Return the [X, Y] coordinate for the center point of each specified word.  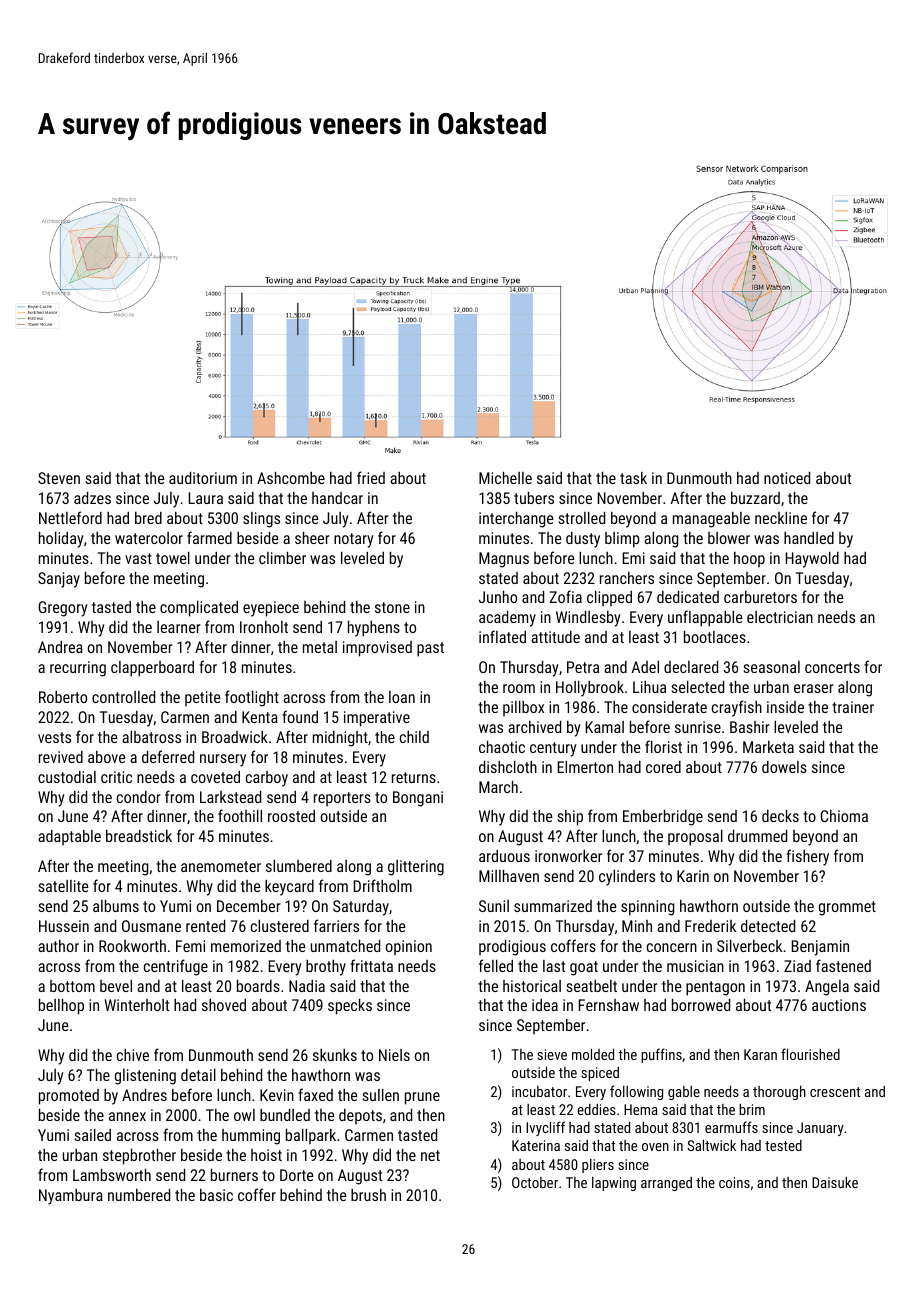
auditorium [203, 478]
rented [205, 926]
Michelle [505, 478]
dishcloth [508, 767]
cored [663, 767]
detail [198, 1075]
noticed [787, 478]
